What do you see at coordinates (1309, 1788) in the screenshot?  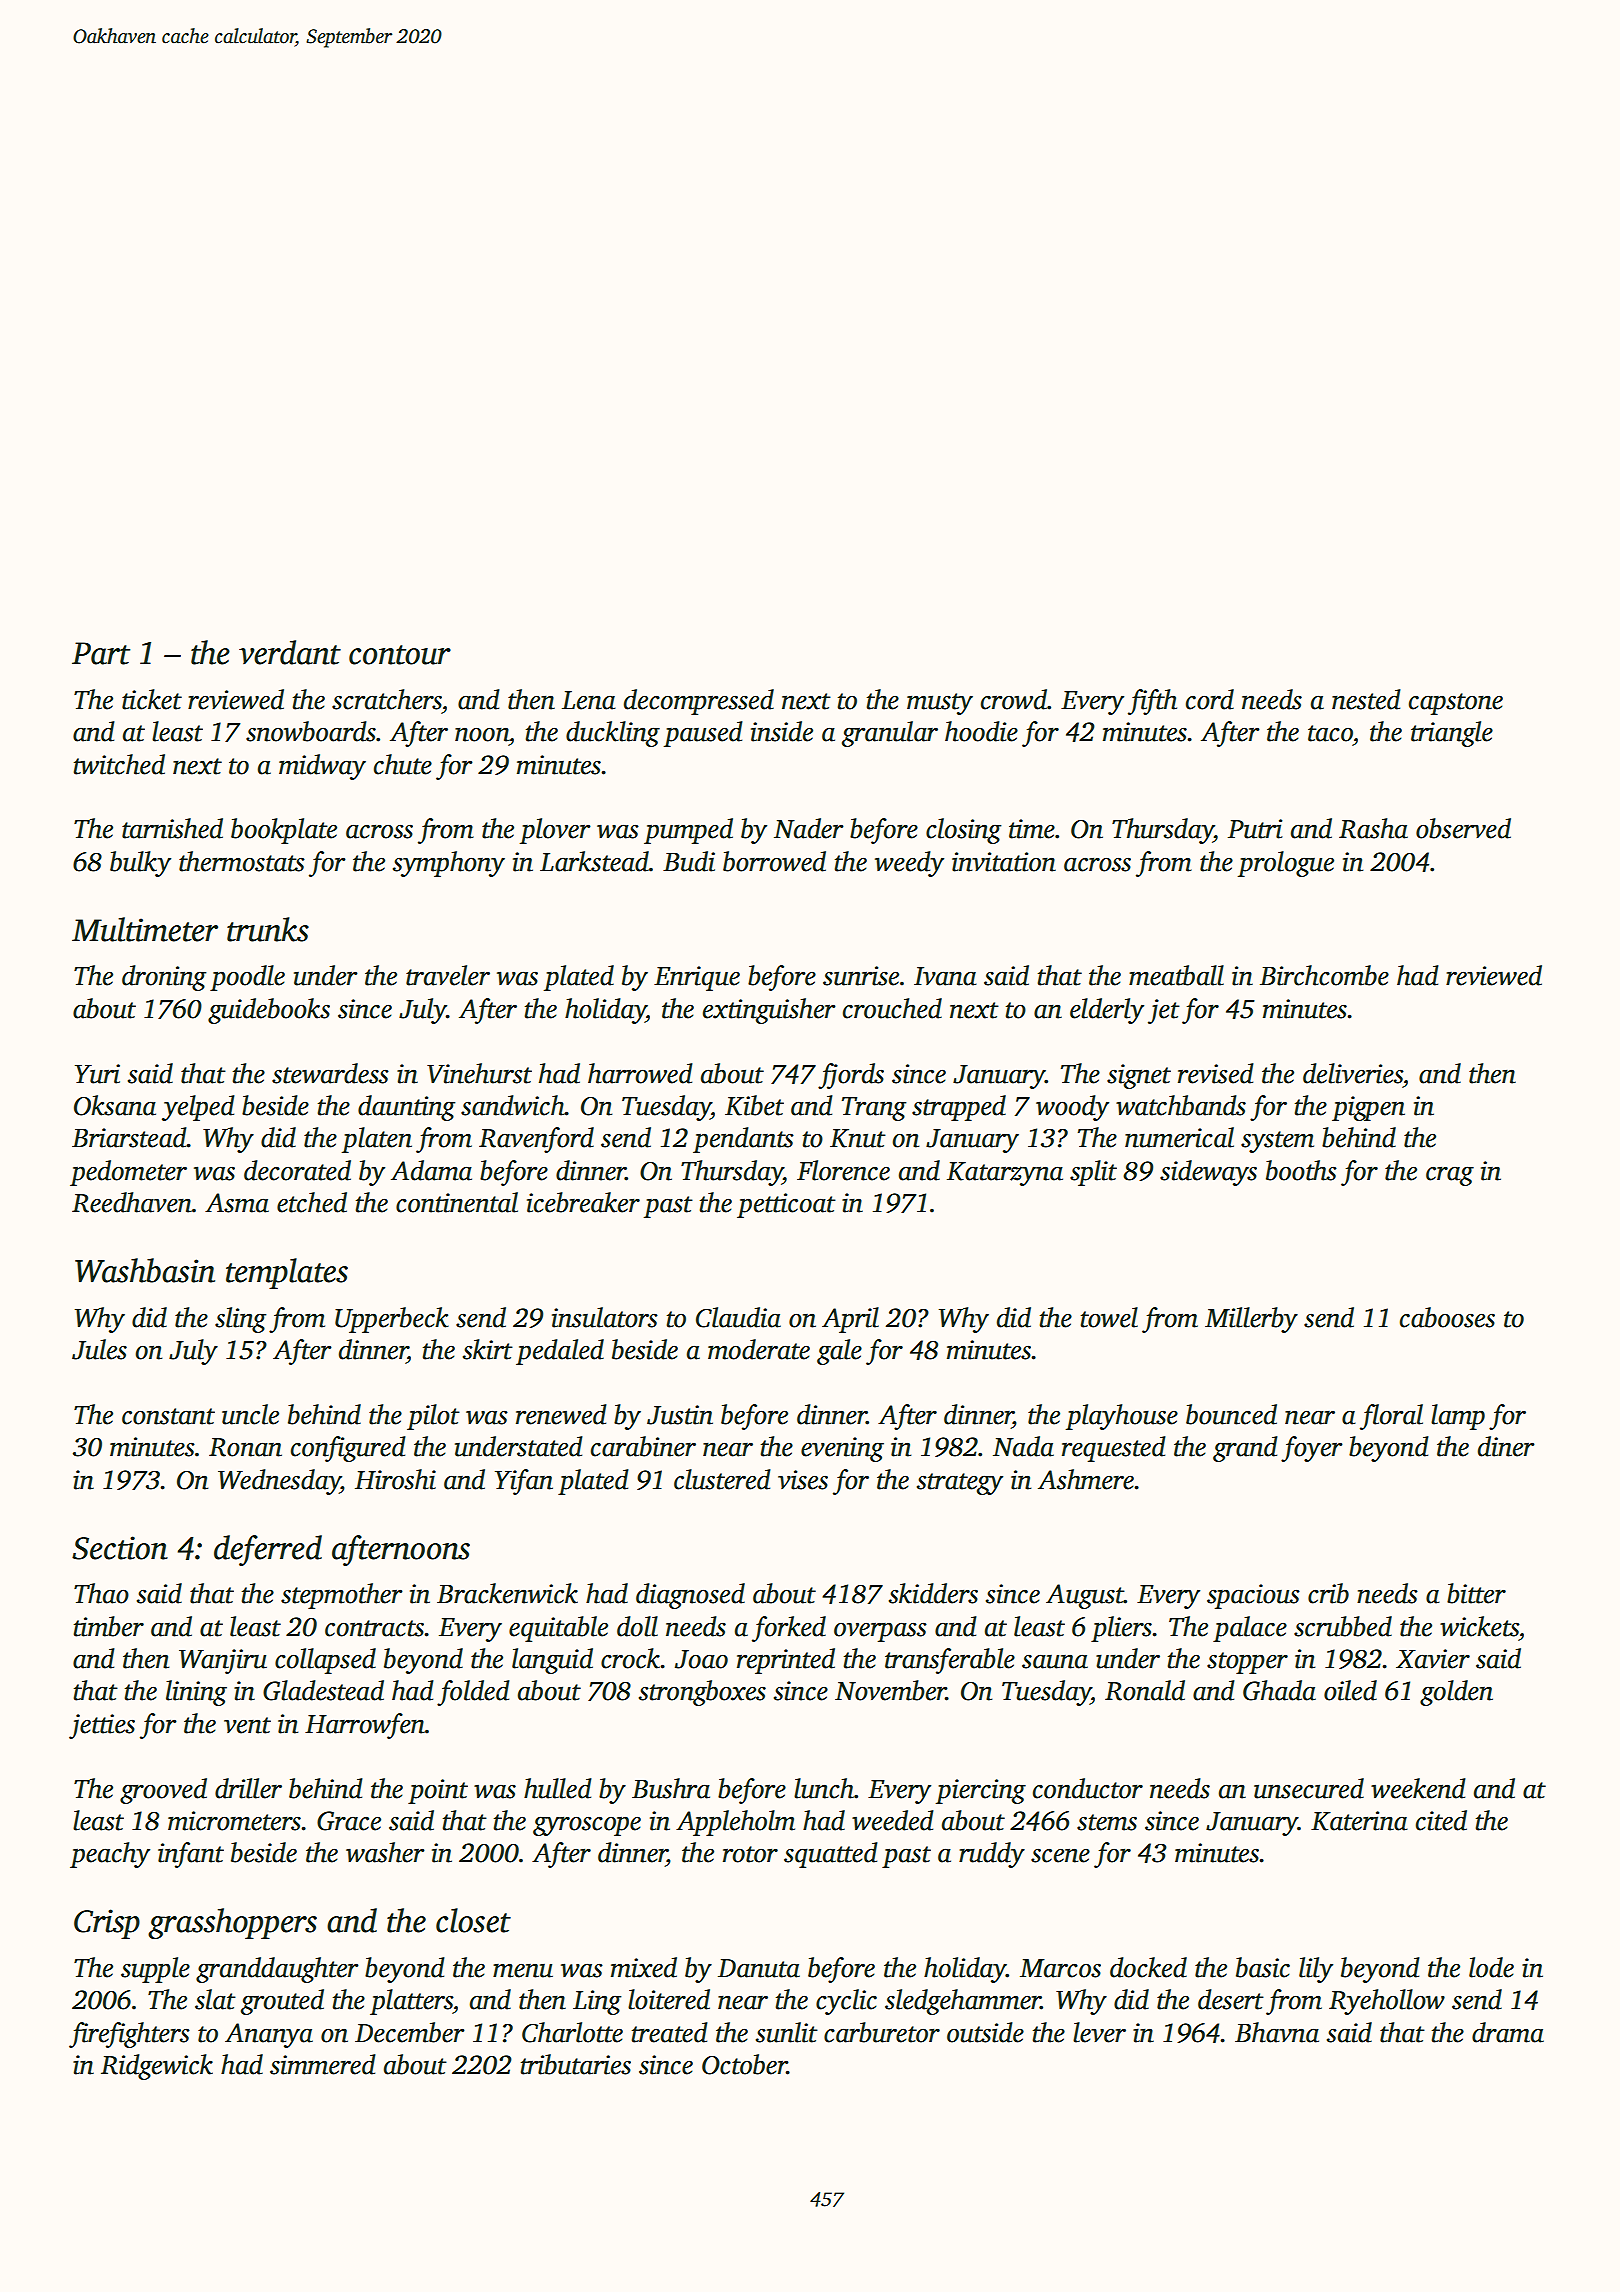 I see `unsecured` at bounding box center [1309, 1788].
